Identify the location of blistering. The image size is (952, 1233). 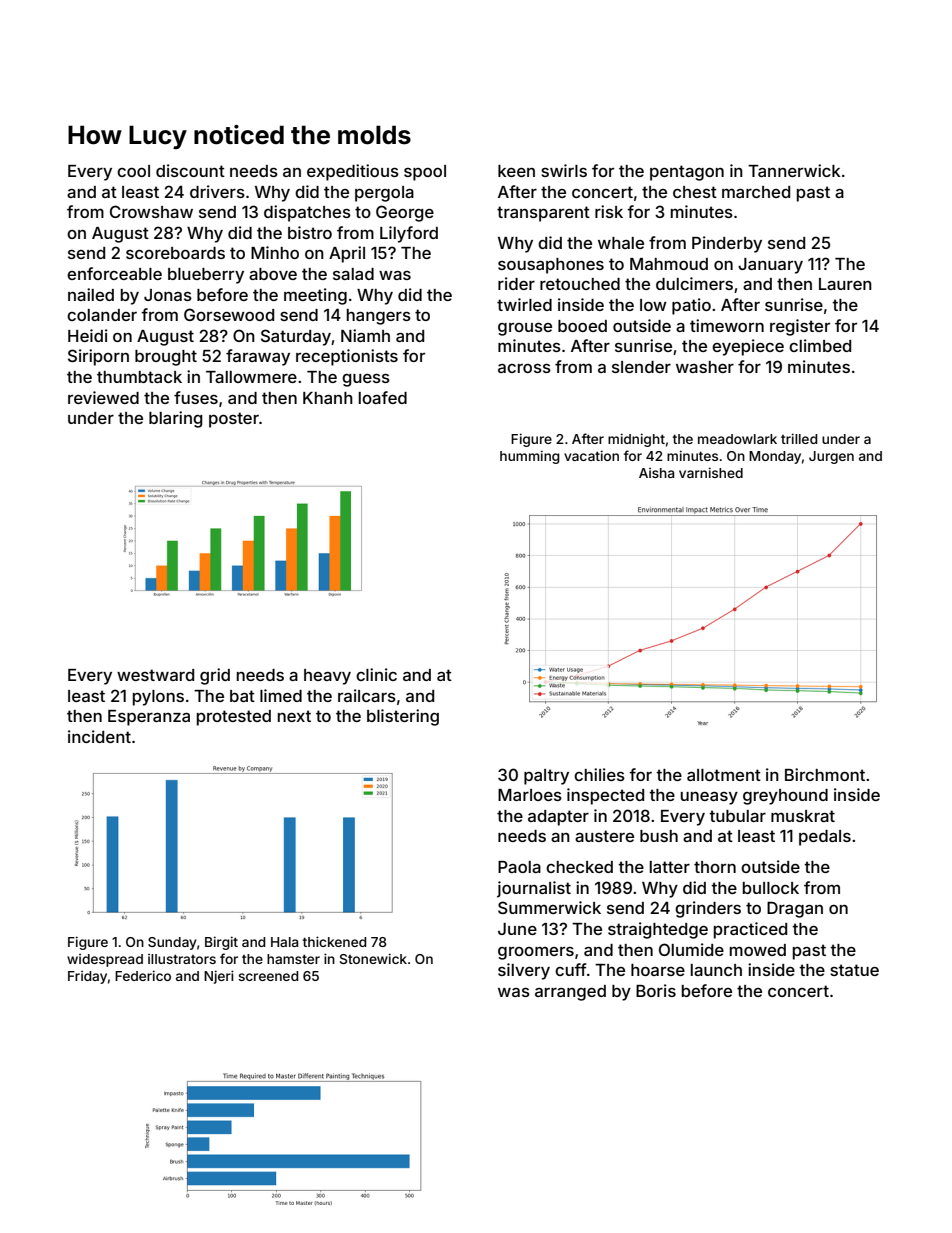
(403, 717).
